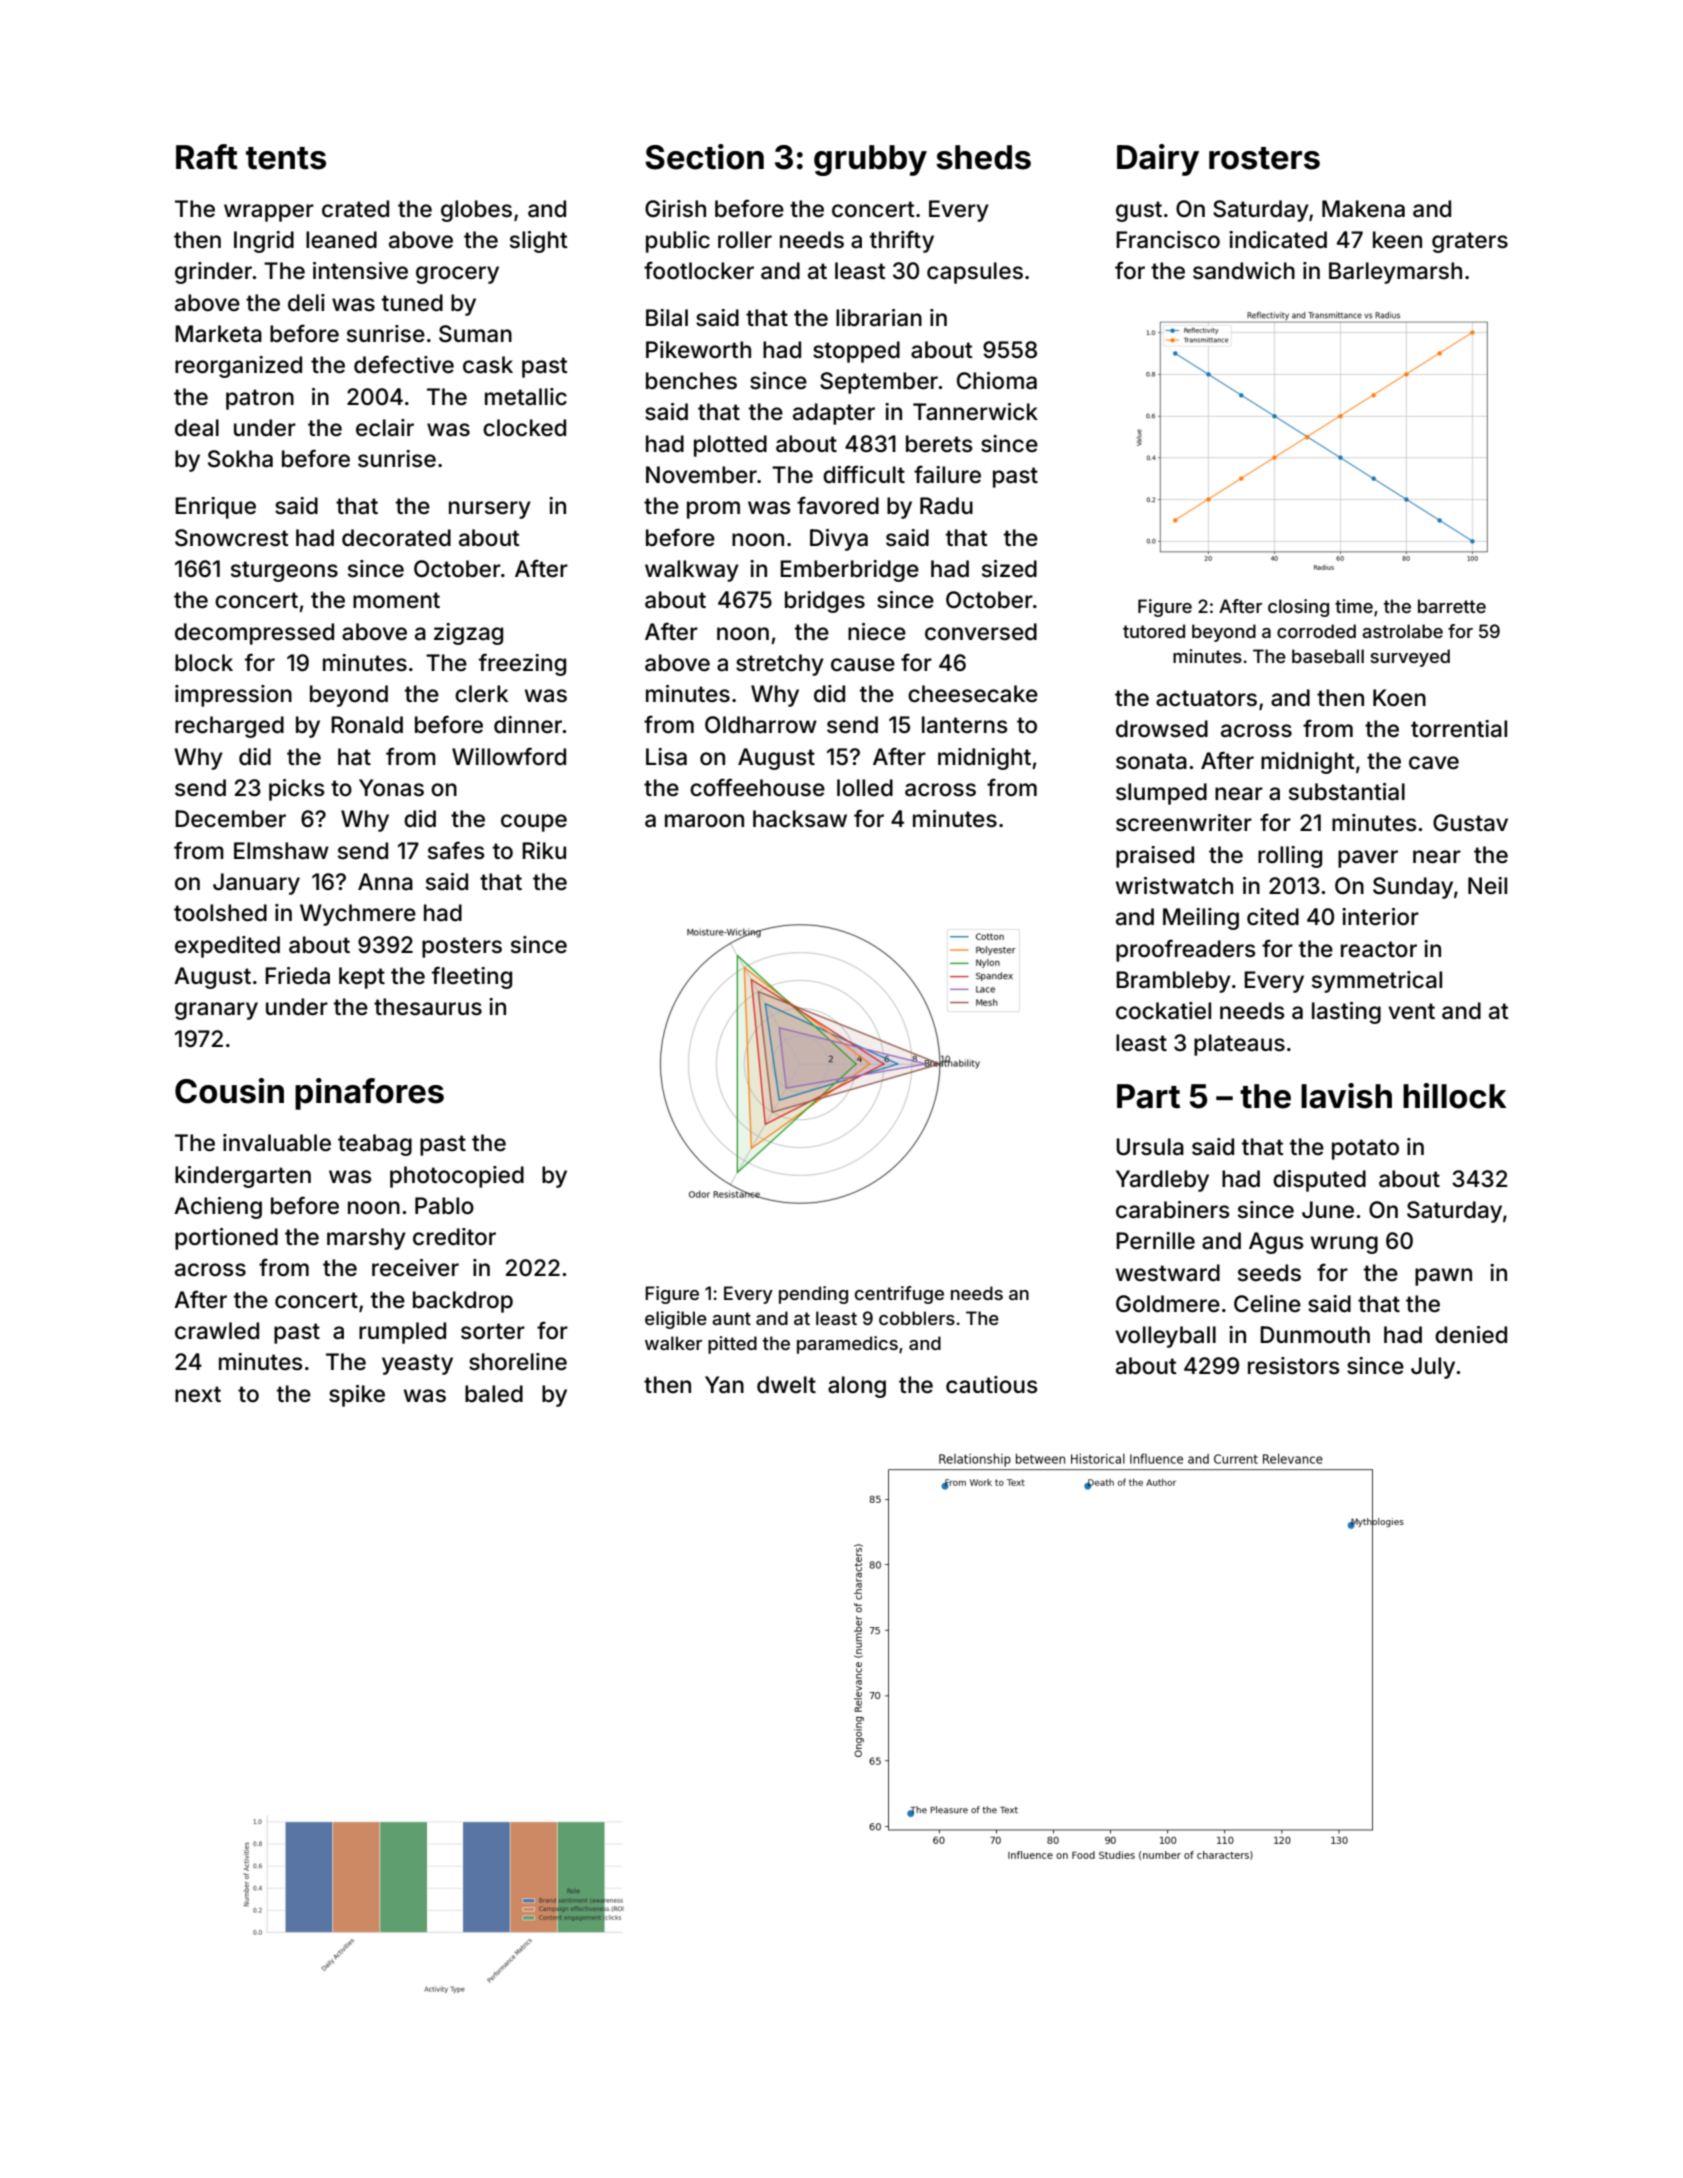 The width and height of the document is (1683, 2178). I want to click on Yan, so click(724, 1385).
